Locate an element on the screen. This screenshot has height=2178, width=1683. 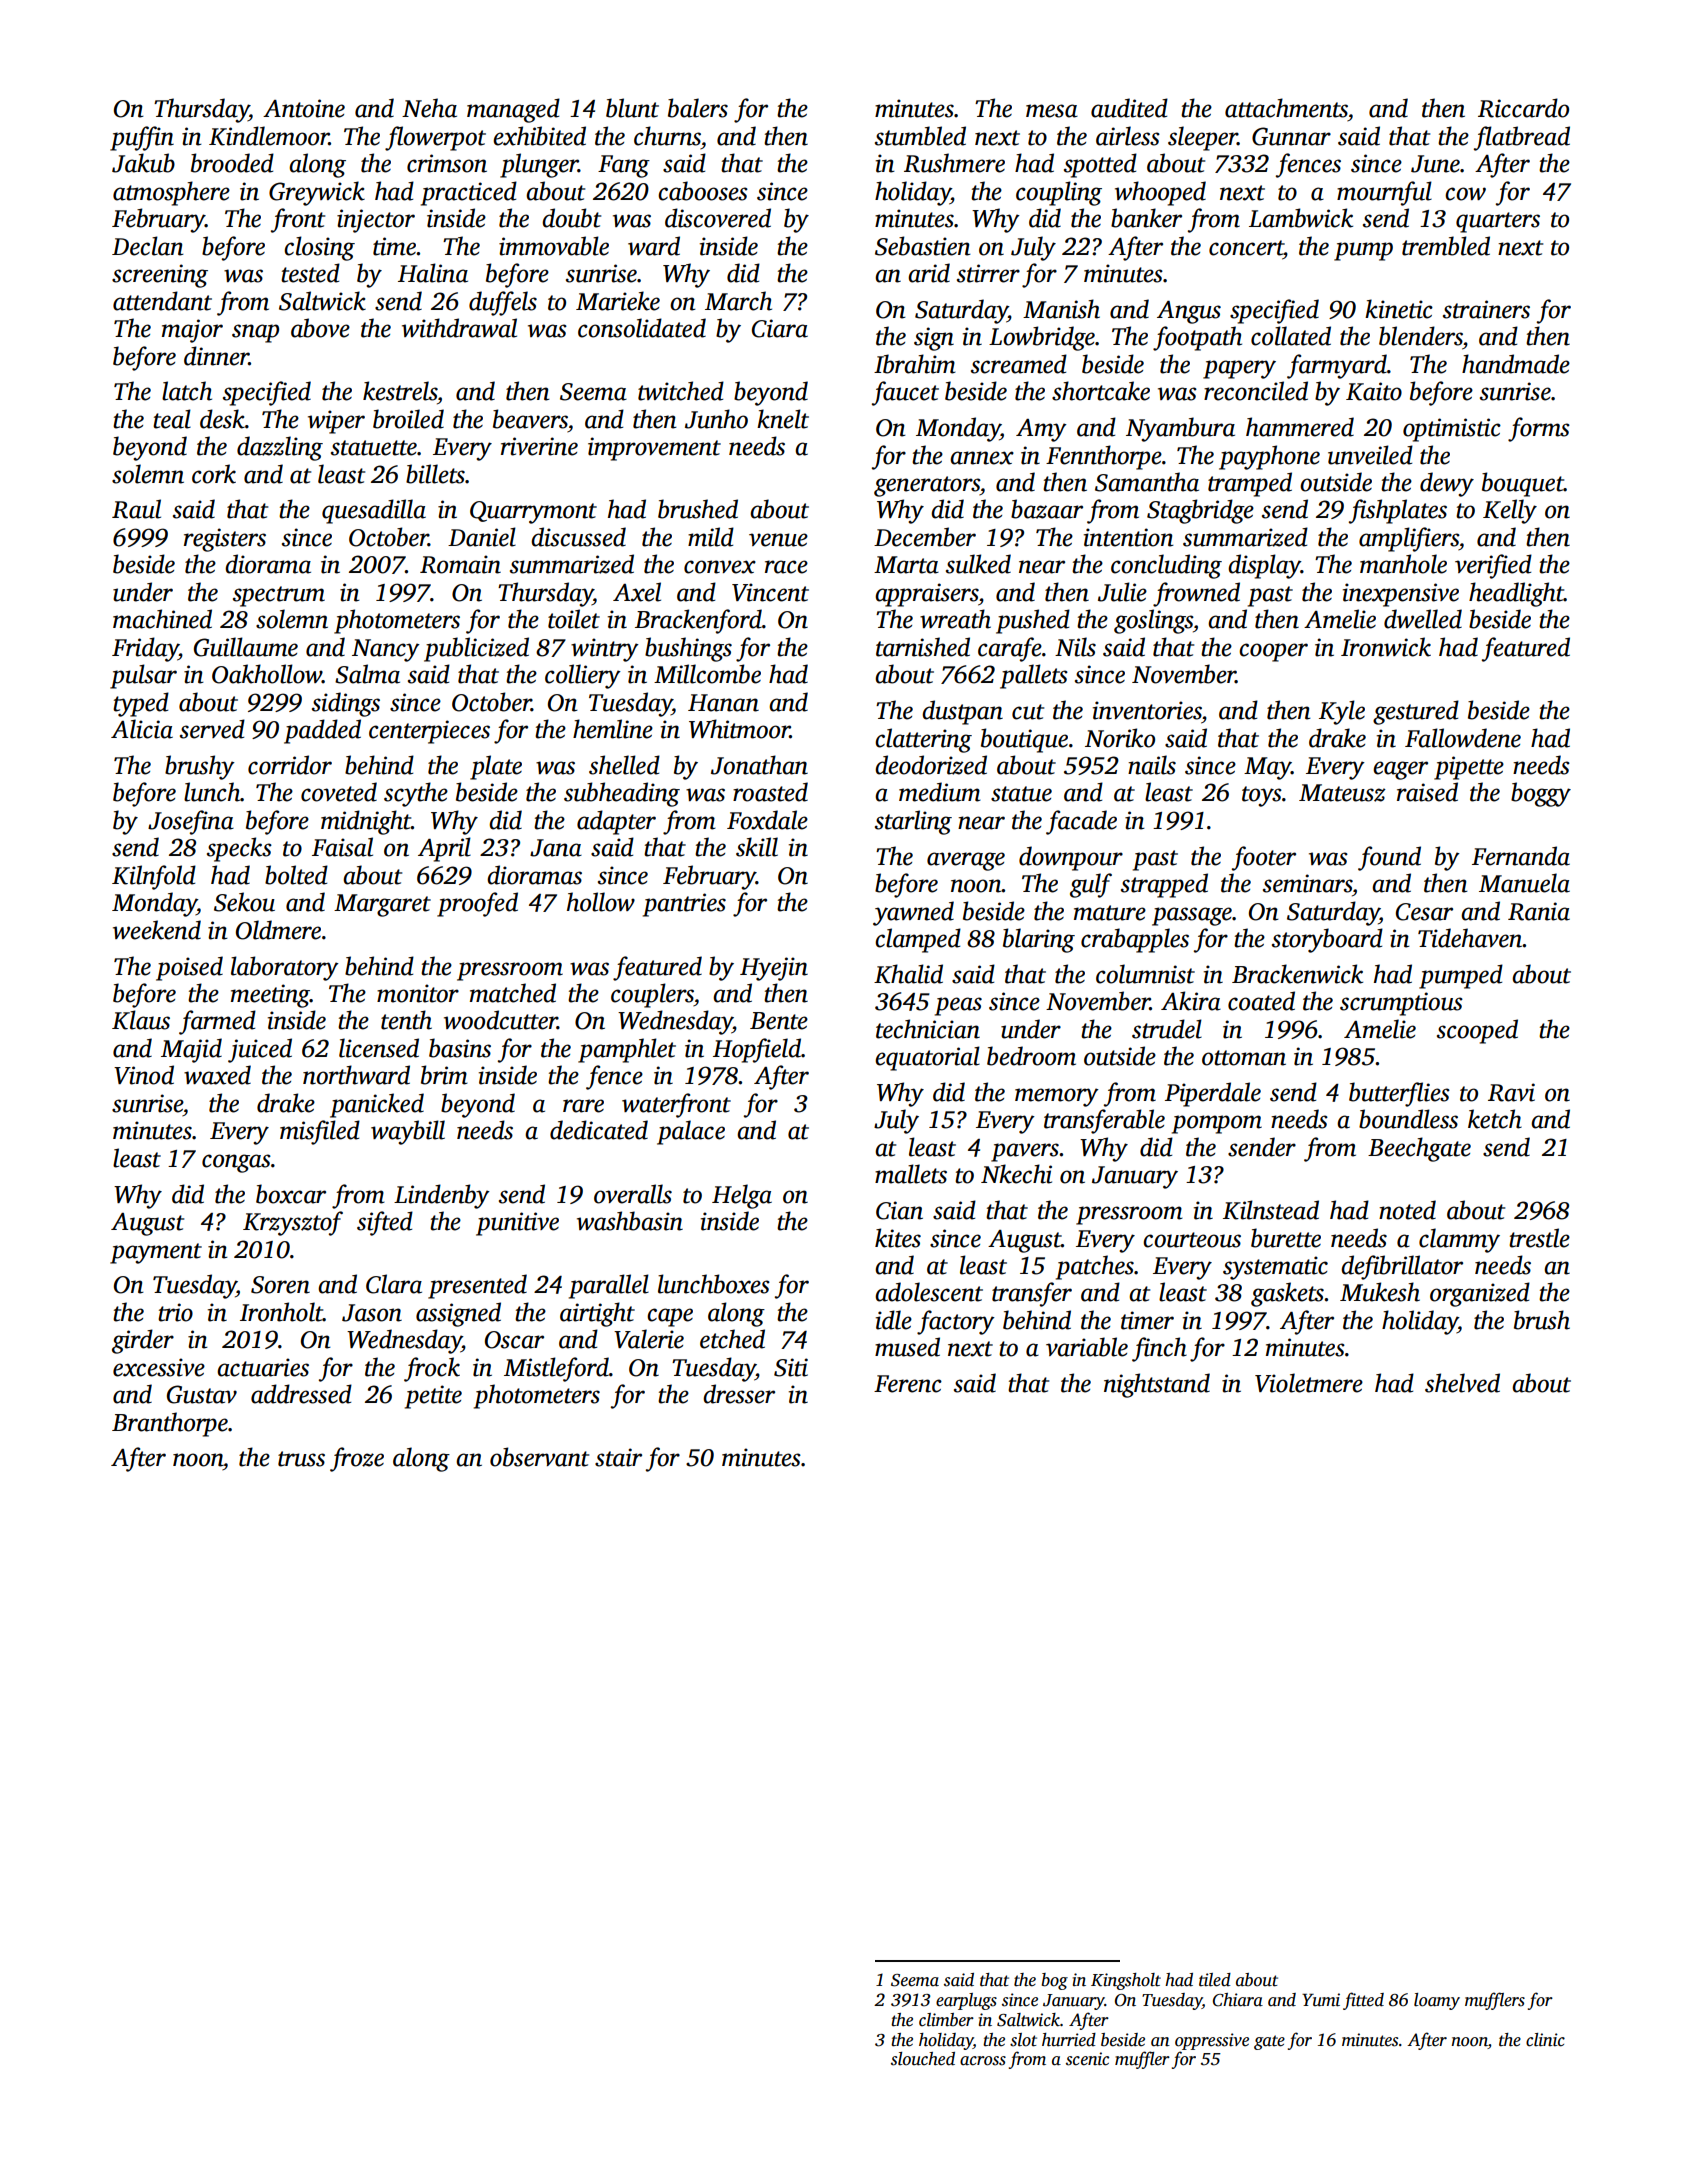
Riccardo is located at coordinates (1523, 108).
